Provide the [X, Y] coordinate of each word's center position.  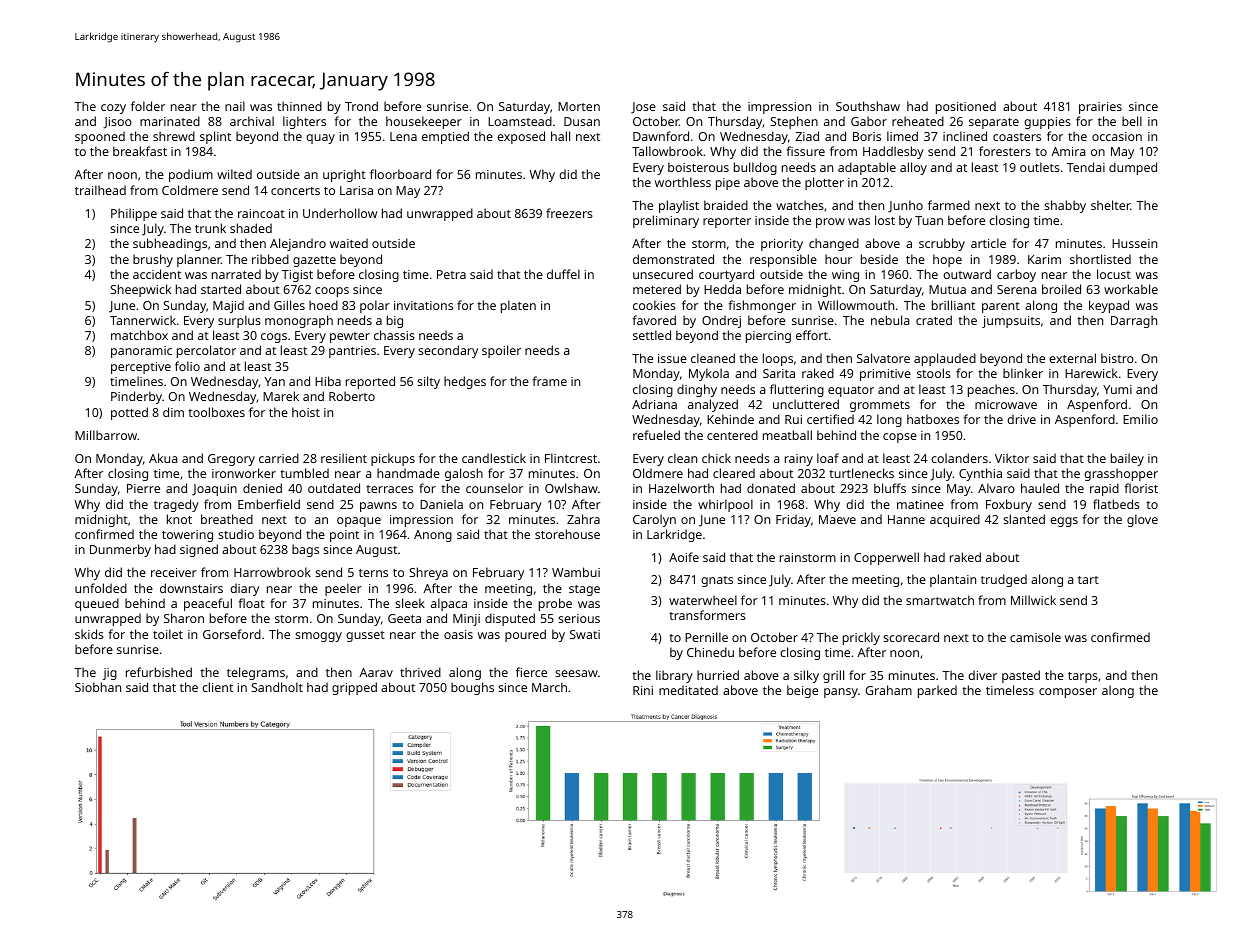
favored [654, 320]
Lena [403, 136]
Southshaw [868, 106]
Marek [281, 396]
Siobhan [98, 687]
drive [1021, 419]
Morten [579, 106]
